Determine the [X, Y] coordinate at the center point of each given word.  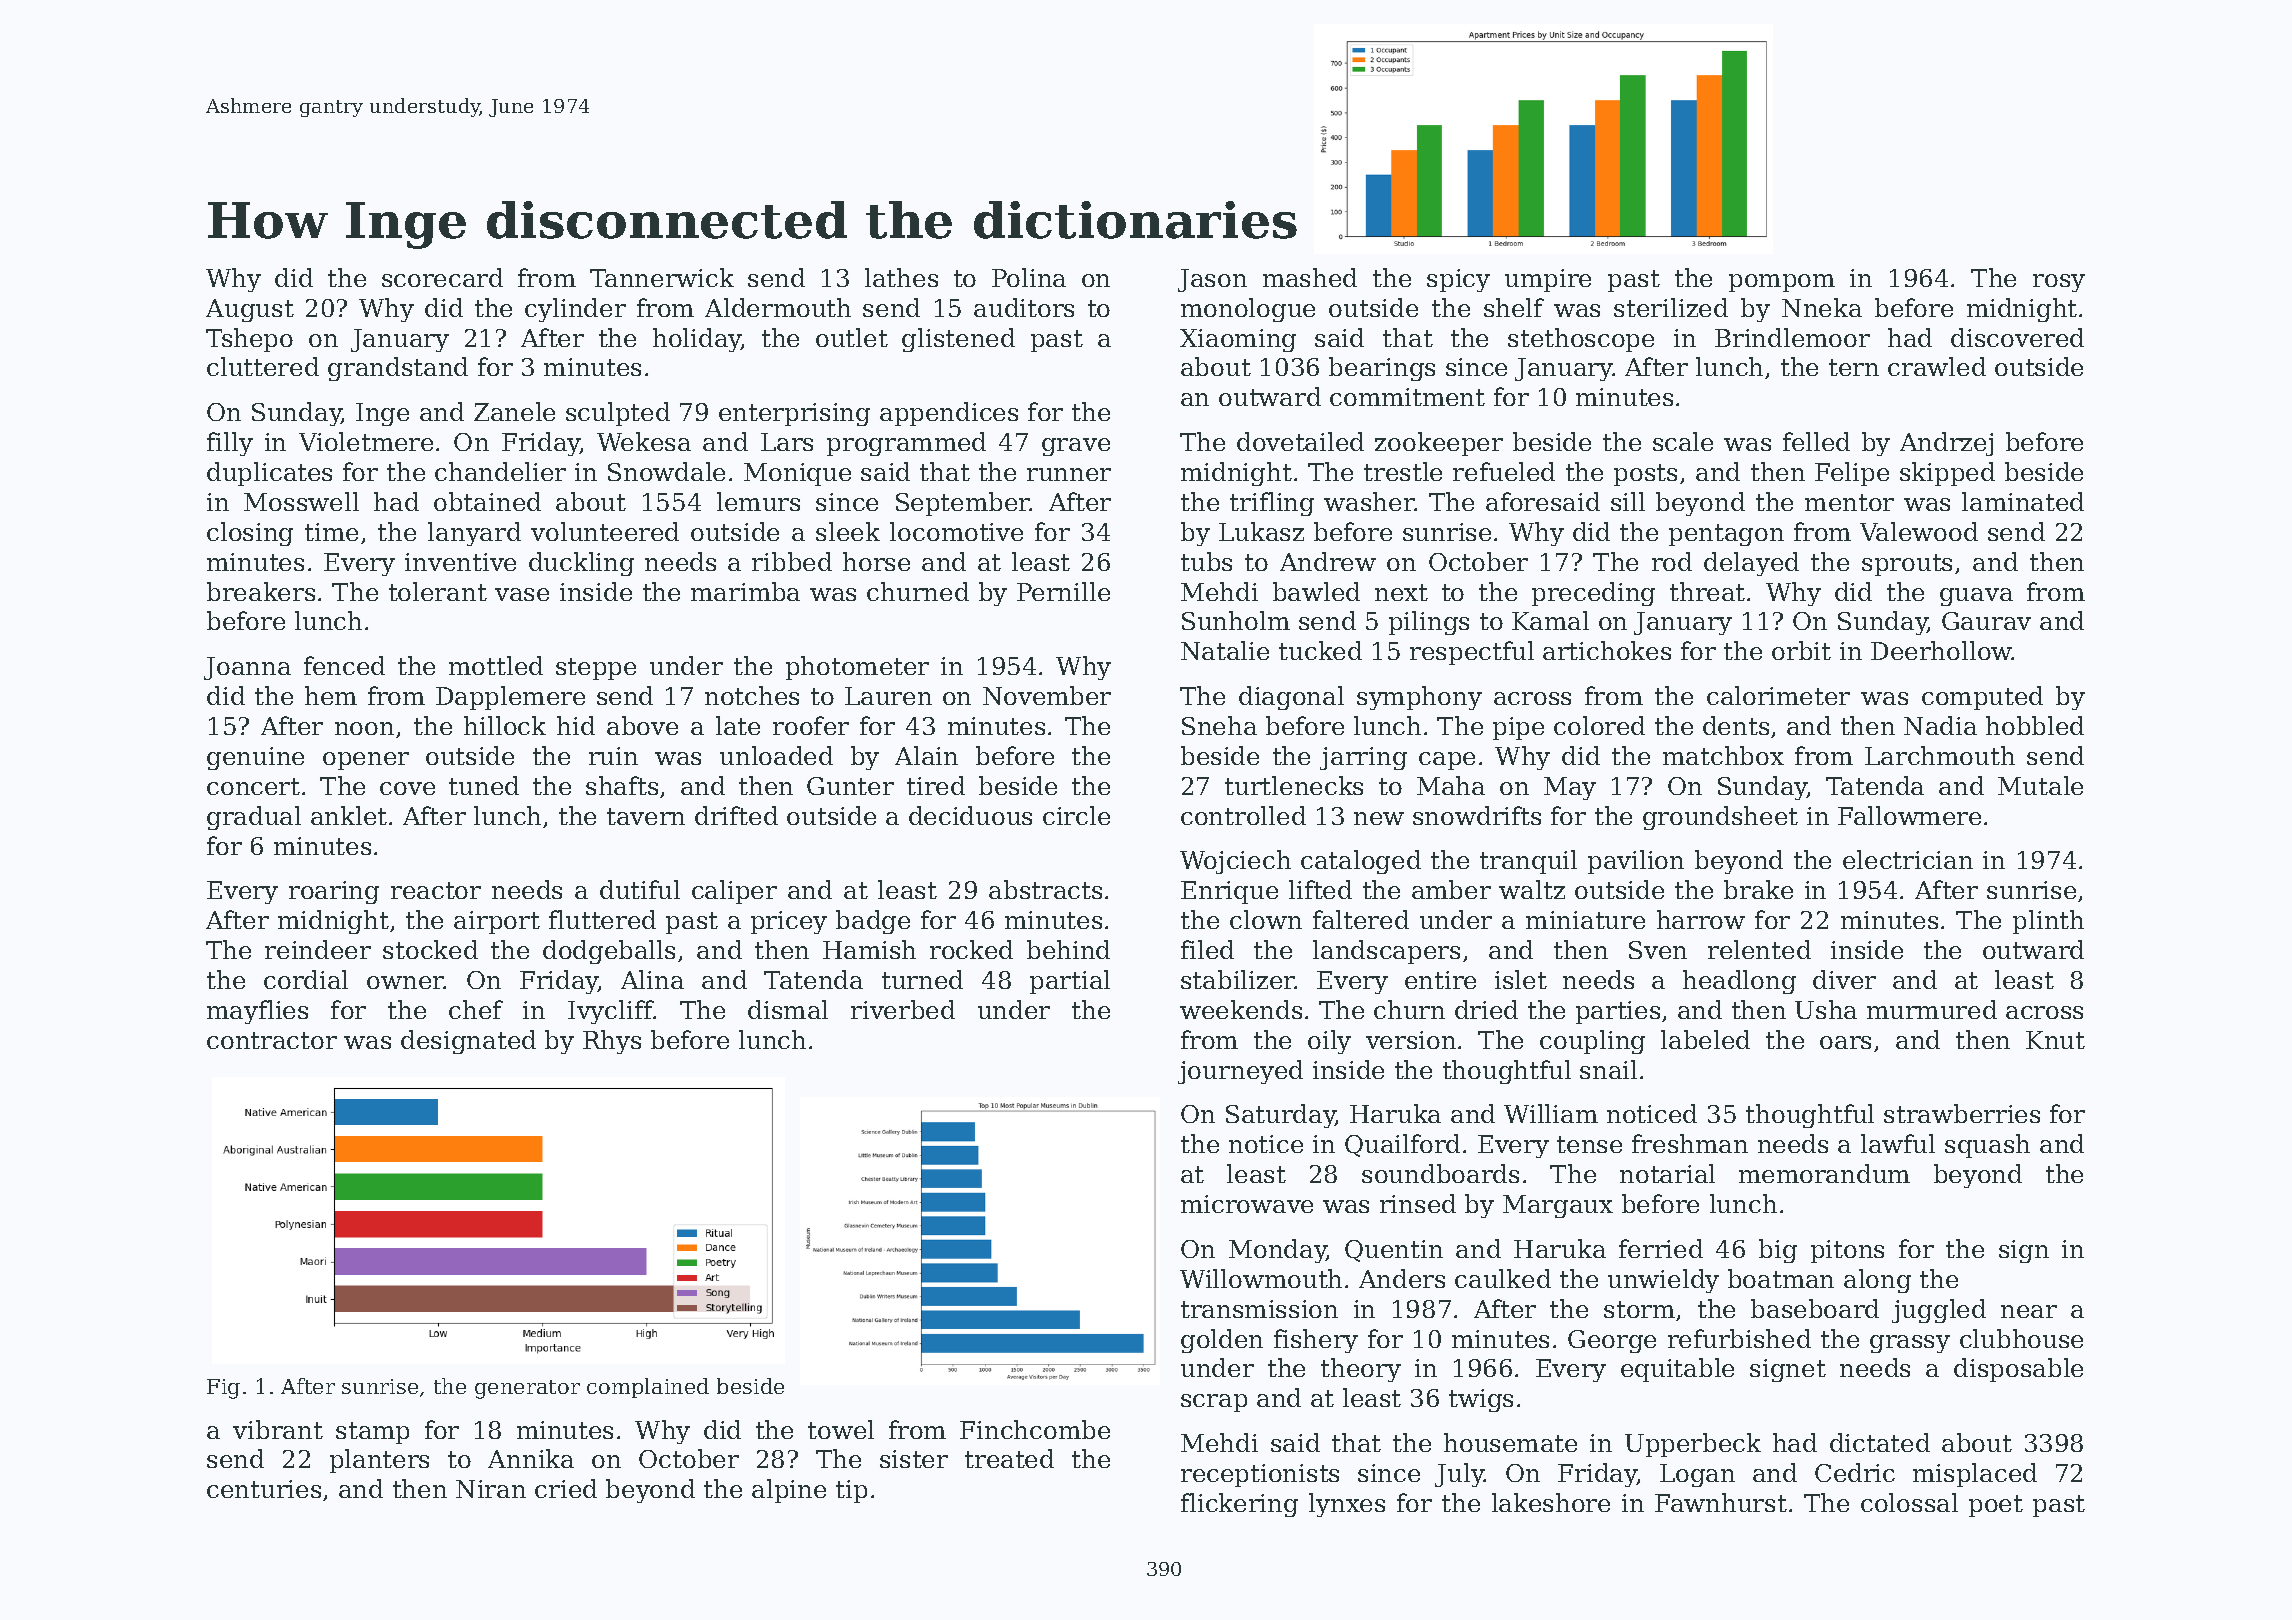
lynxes [1347, 1505]
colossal [1909, 1502]
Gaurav [1986, 621]
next [1401, 592]
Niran [491, 1489]
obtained [487, 501]
